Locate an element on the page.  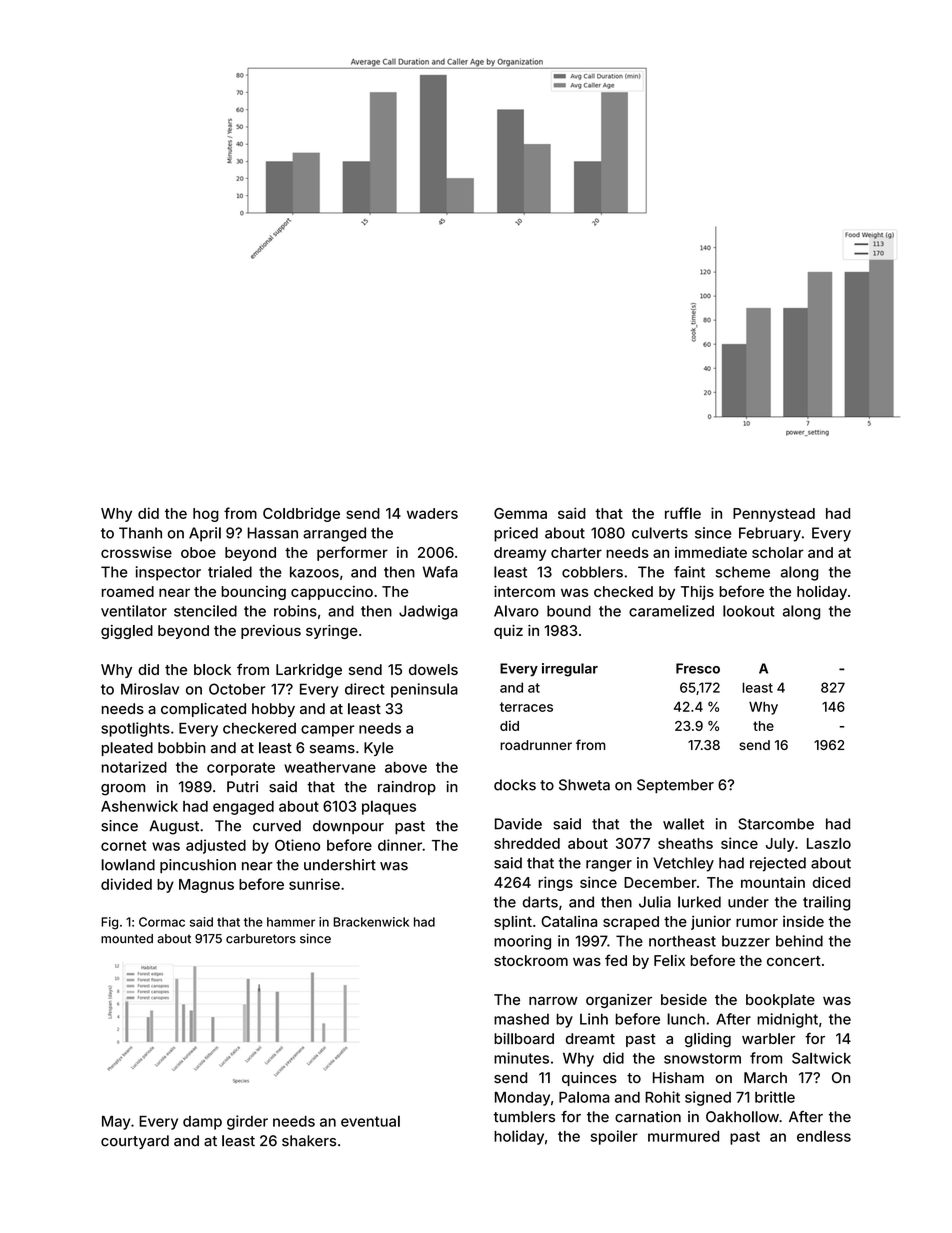
dowels is located at coordinates (433, 669).
